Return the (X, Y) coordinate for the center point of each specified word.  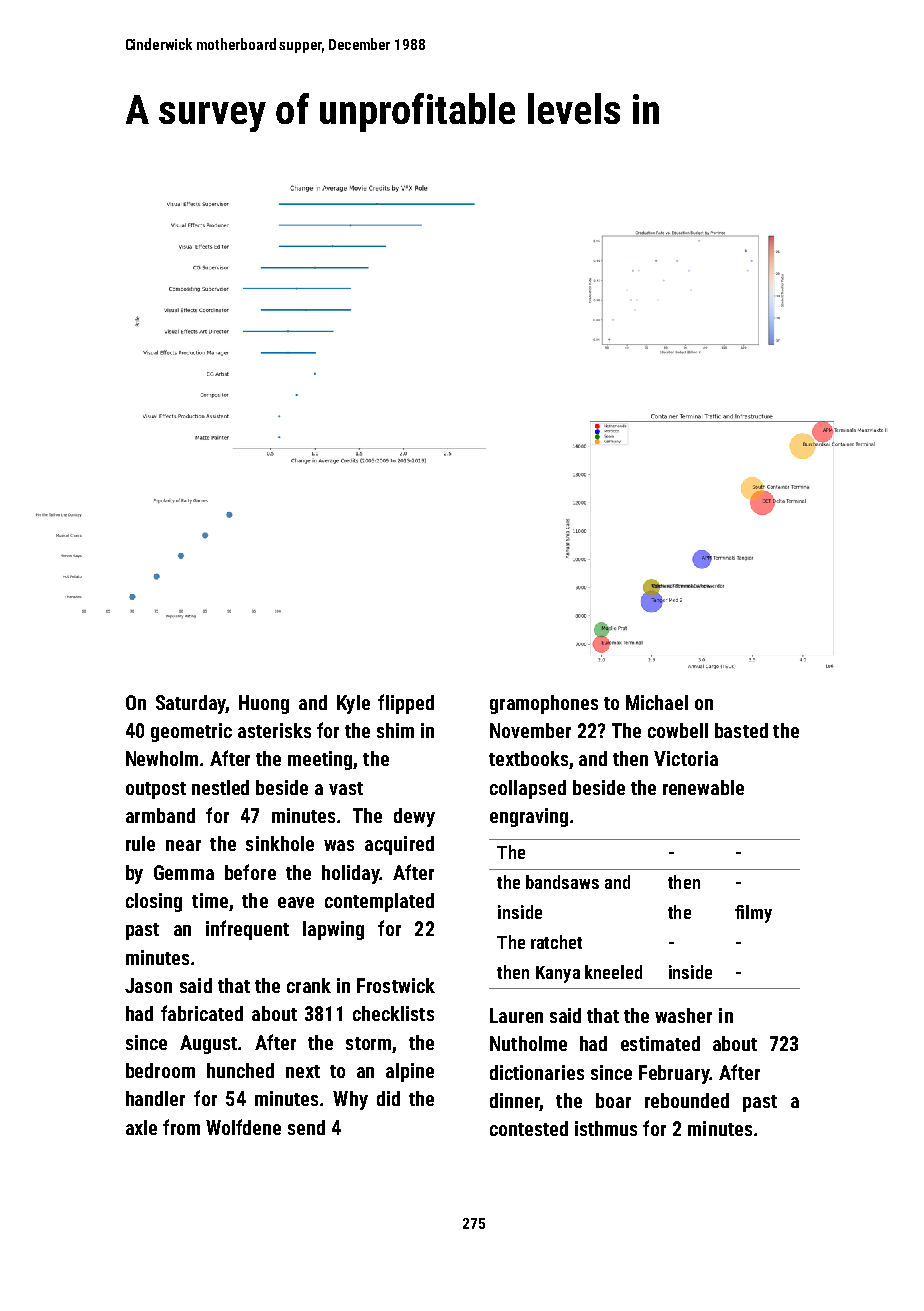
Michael (657, 702)
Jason (148, 985)
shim (395, 730)
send (306, 1127)
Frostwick (396, 985)
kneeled (613, 972)
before (250, 872)
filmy (753, 914)
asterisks (274, 730)
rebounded (687, 1100)
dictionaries (537, 1072)
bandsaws (562, 882)
